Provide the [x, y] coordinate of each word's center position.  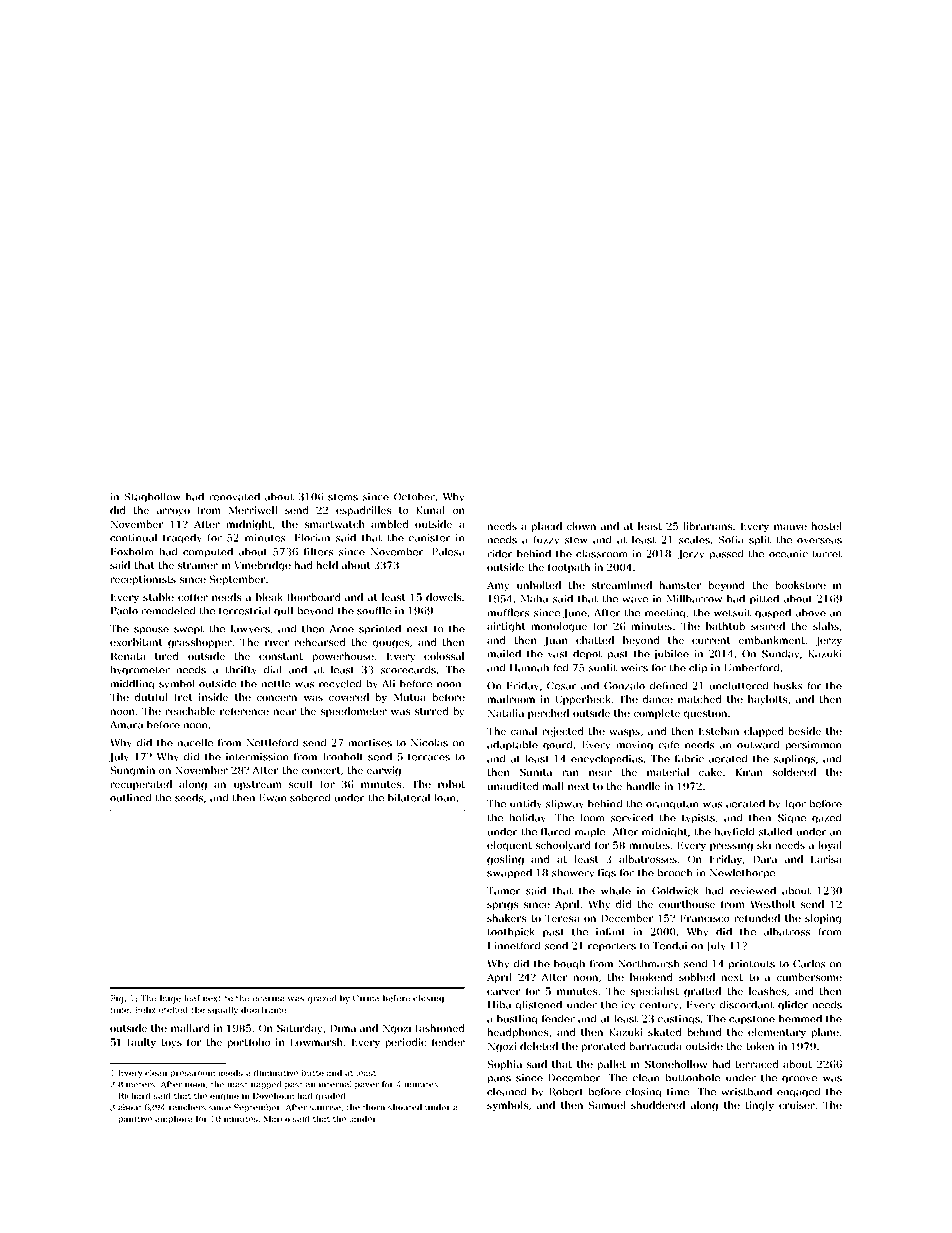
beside [804, 731]
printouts [752, 965]
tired [167, 656]
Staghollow [153, 497]
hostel [826, 526]
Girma [366, 998]
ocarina [269, 998]
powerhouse [343, 657]
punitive [135, 1120]
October [414, 496]
